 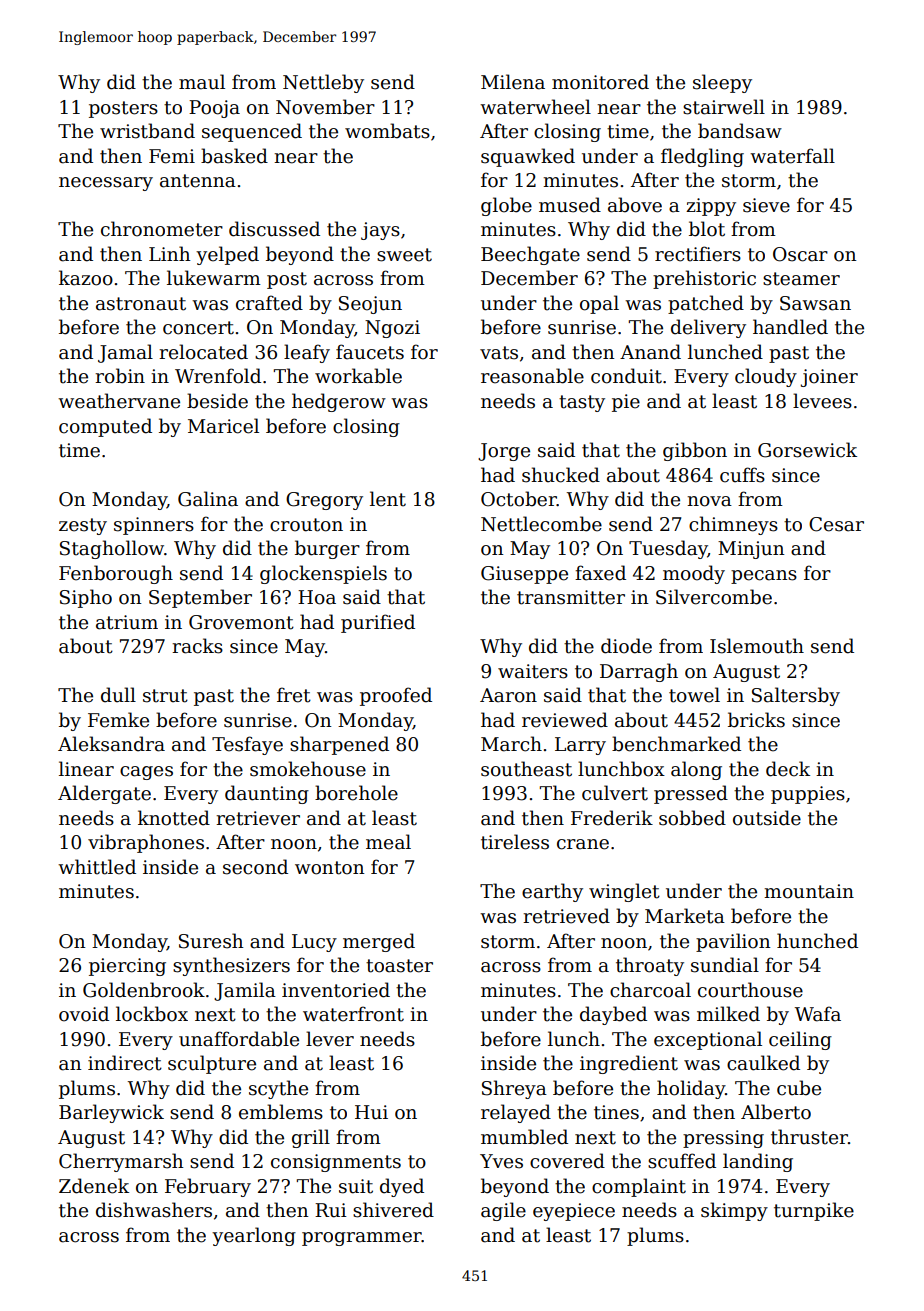 What do you see at coordinates (513, 82) in the page?
I see `Milena` at bounding box center [513, 82].
